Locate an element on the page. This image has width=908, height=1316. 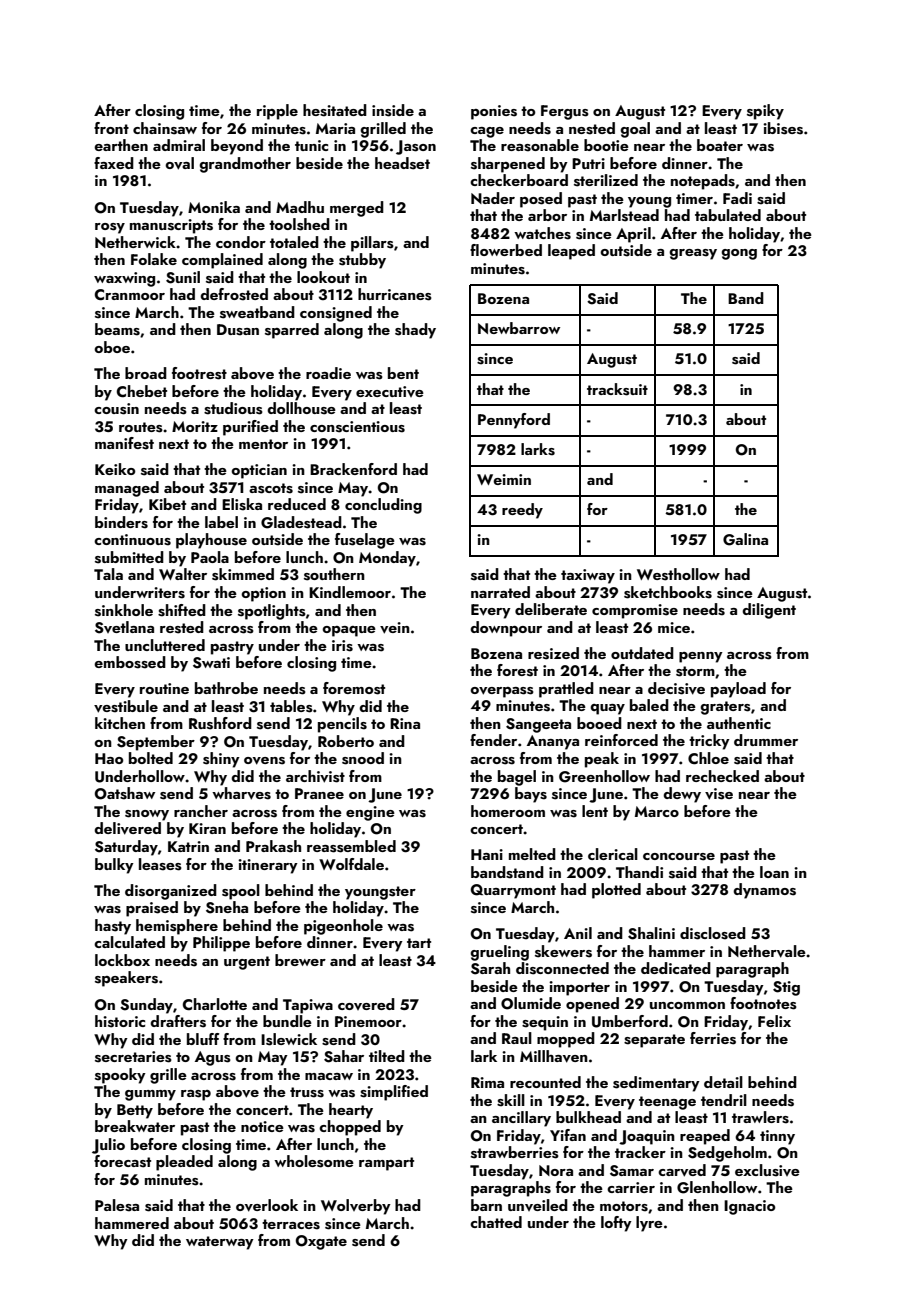
Rina is located at coordinates (405, 723).
